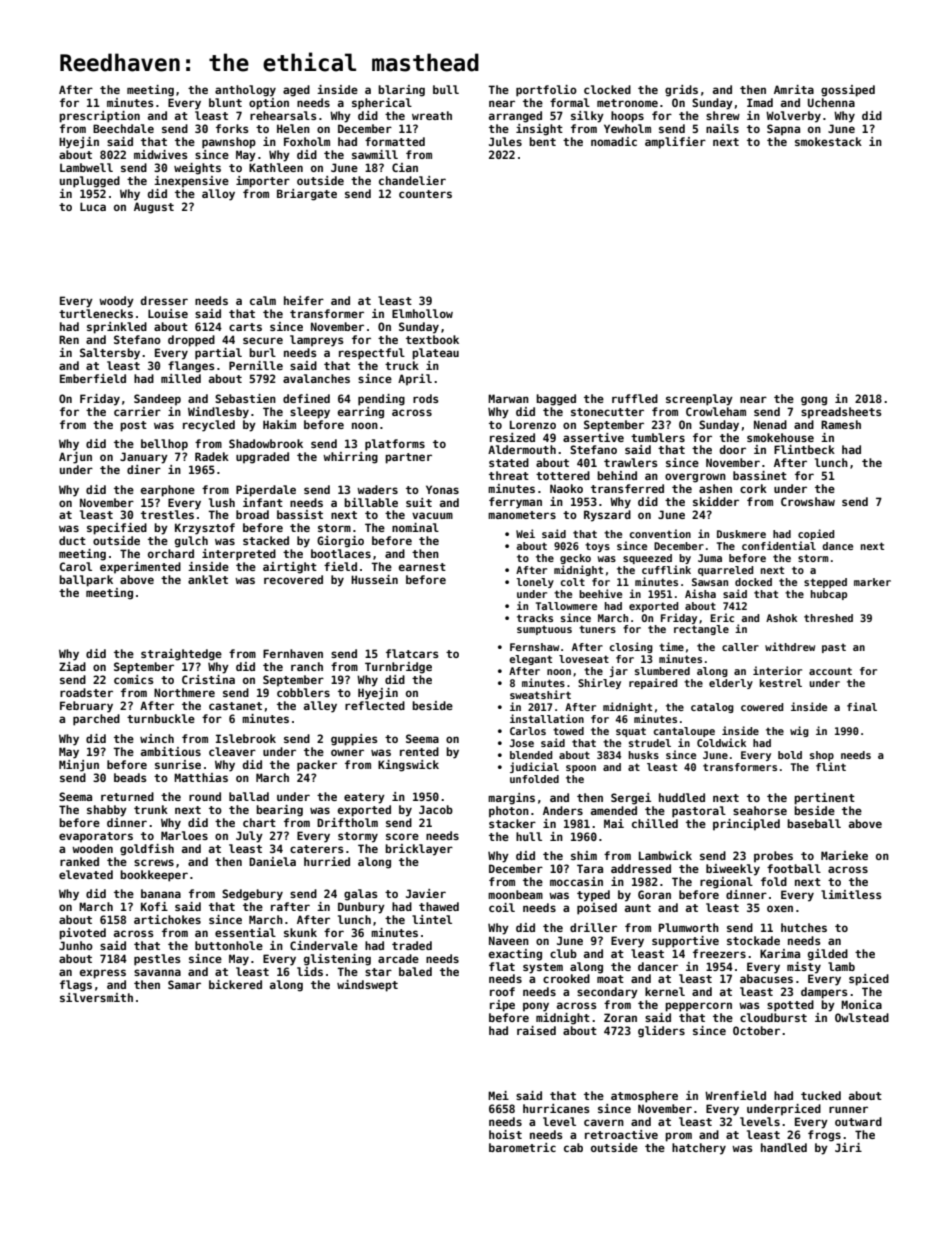 The width and height of the screenshot is (952, 1233). Describe the element at coordinates (814, 823) in the screenshot. I see `baseball` at that location.
